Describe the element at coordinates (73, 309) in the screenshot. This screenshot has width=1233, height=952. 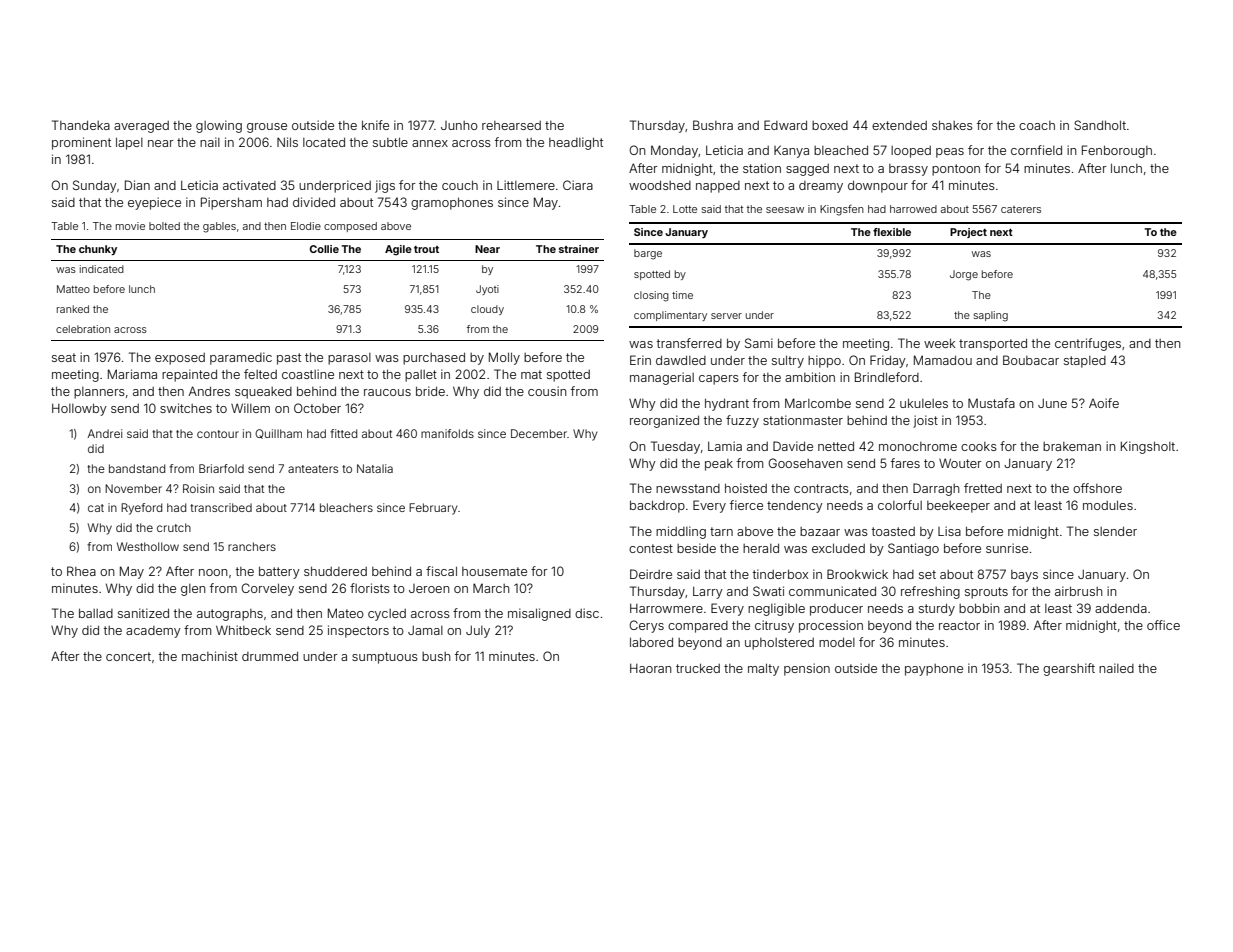
I see `ranked` at that location.
